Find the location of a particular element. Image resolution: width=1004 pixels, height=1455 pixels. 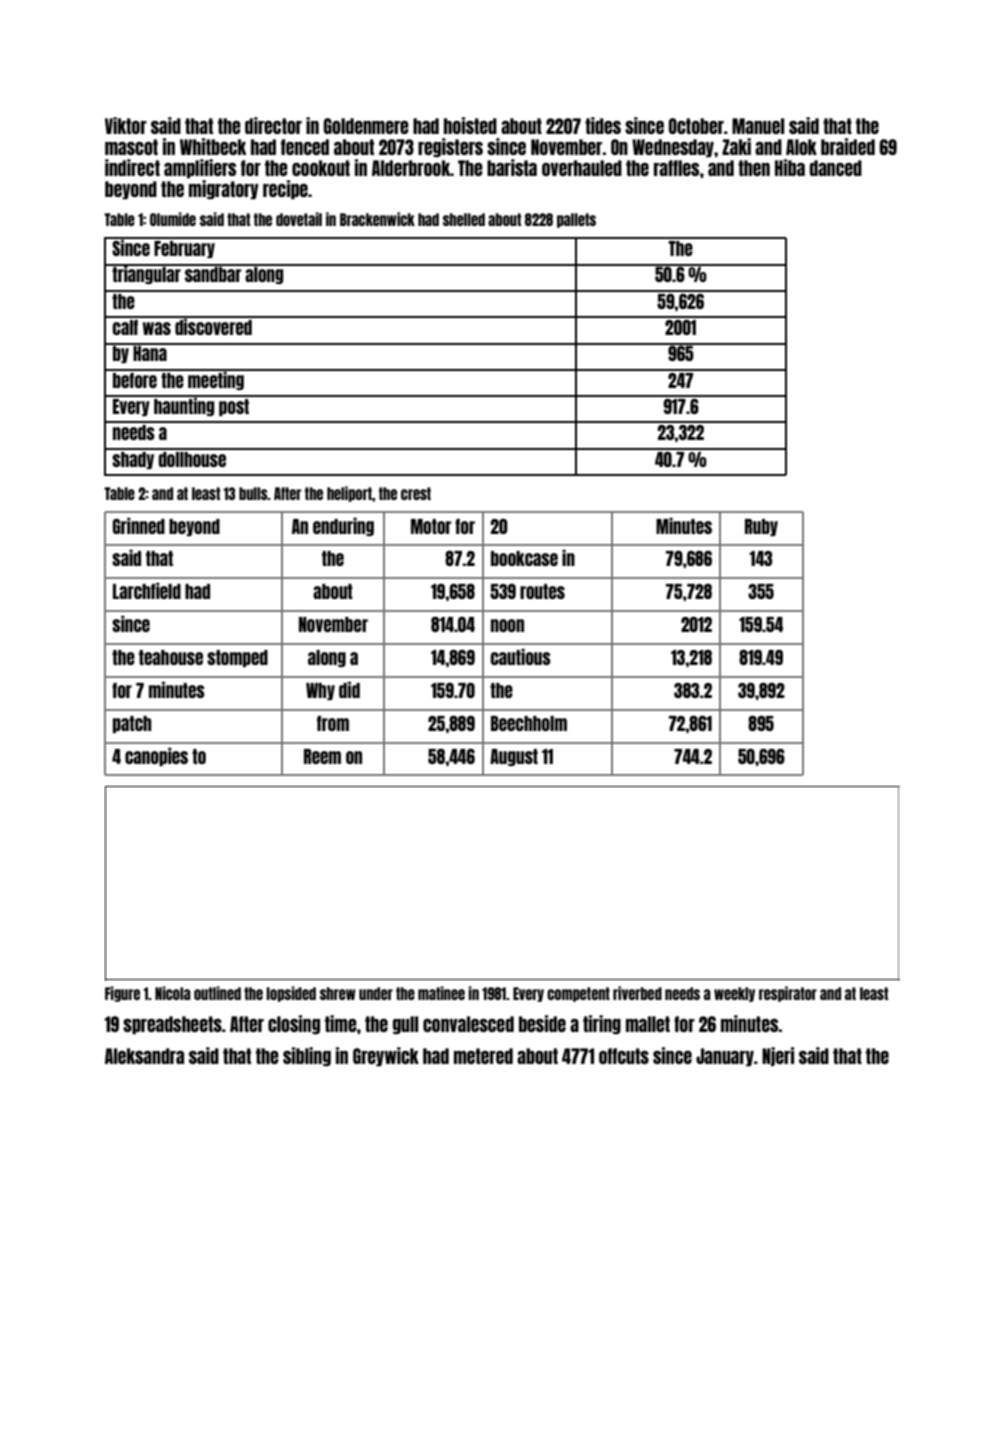

weekly is located at coordinates (734, 994).
